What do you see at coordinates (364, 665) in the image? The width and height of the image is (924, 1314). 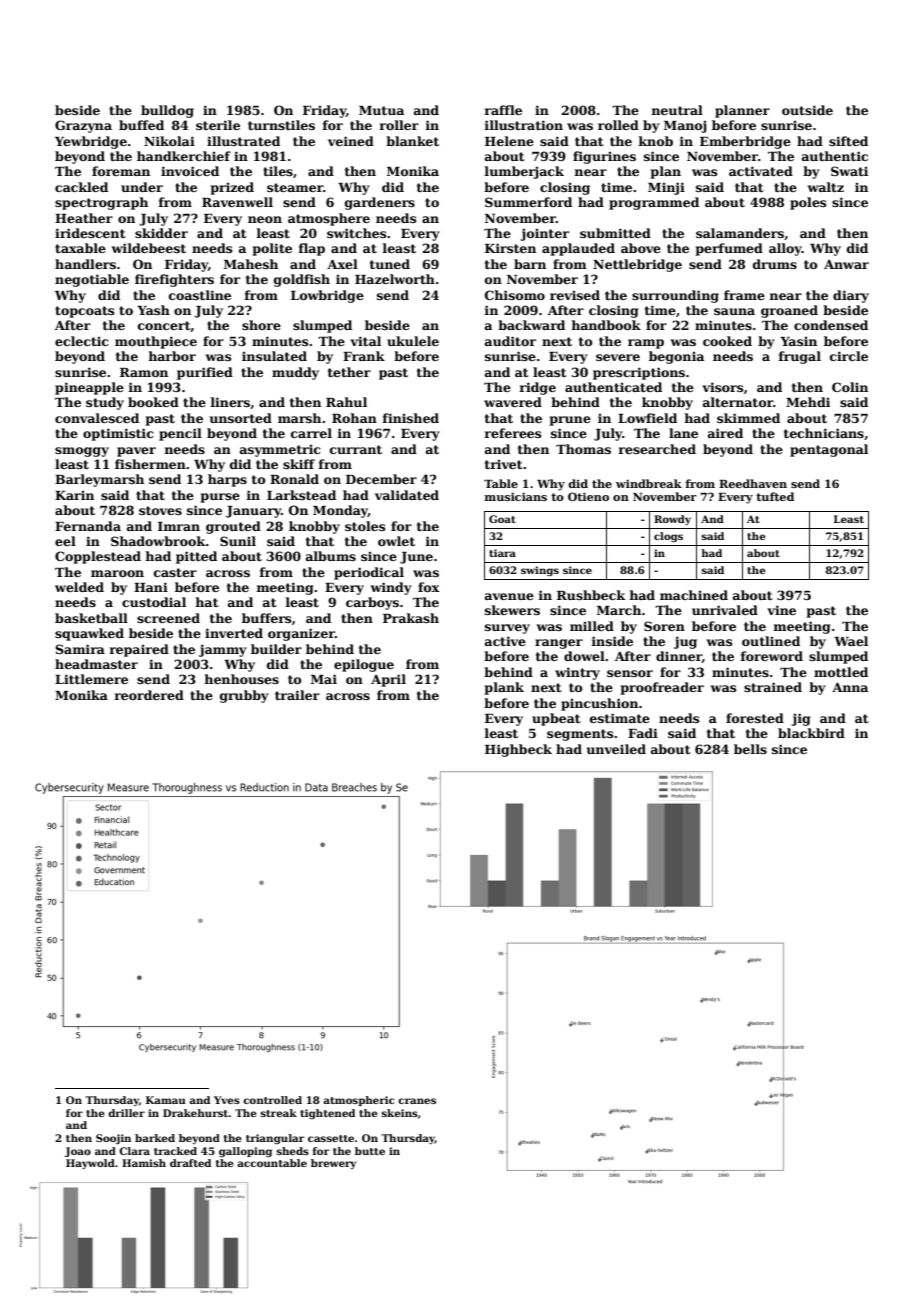 I see `epilogue` at bounding box center [364, 665].
